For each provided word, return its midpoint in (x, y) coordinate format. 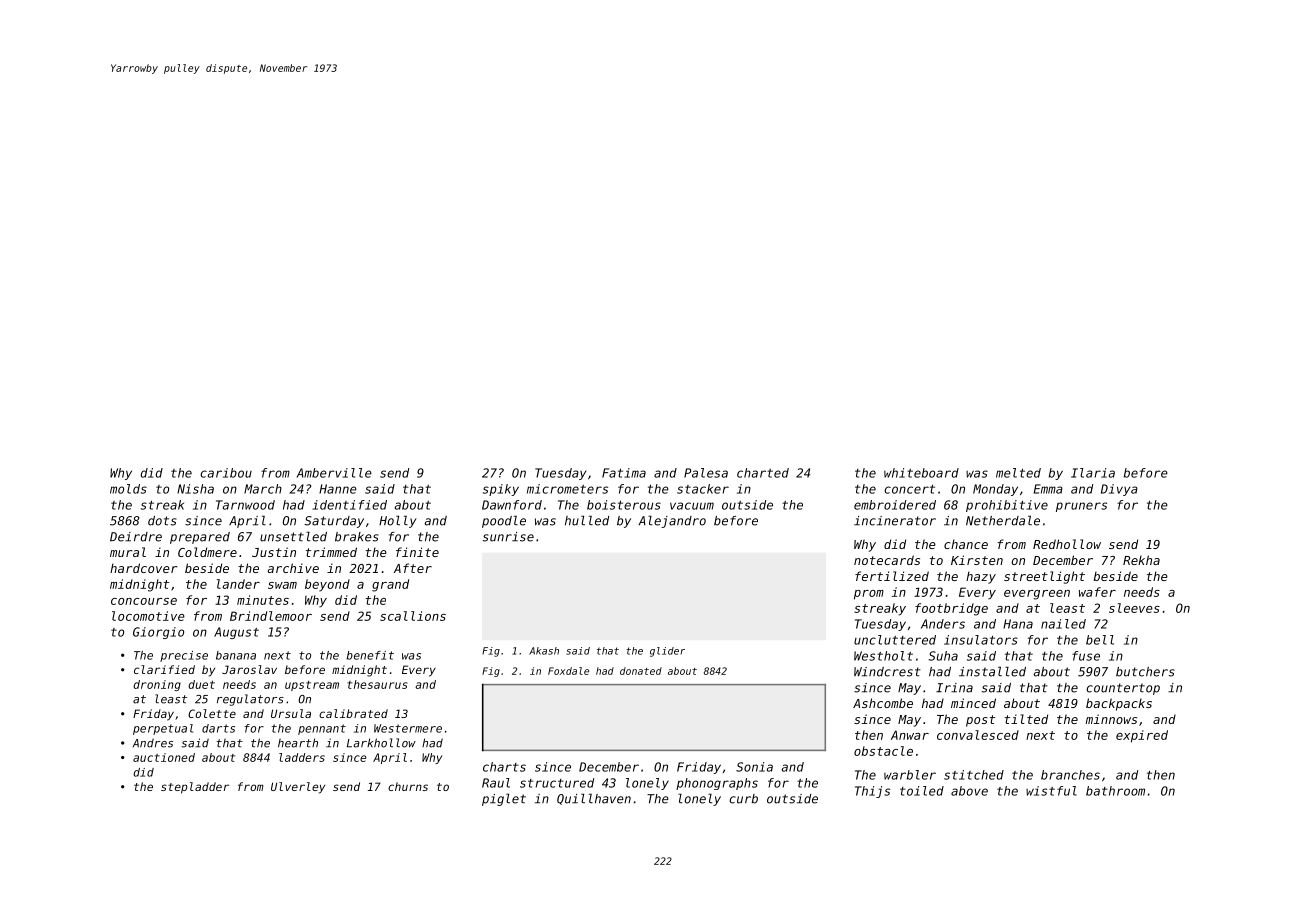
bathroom (1115, 791)
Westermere (408, 728)
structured (557, 783)
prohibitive (1007, 506)
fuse (1086, 656)
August (236, 633)
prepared (200, 538)
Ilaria (1093, 473)
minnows (1111, 719)
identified (349, 505)
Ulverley (298, 788)
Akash (544, 651)
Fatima (624, 473)
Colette (212, 713)
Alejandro (672, 521)
